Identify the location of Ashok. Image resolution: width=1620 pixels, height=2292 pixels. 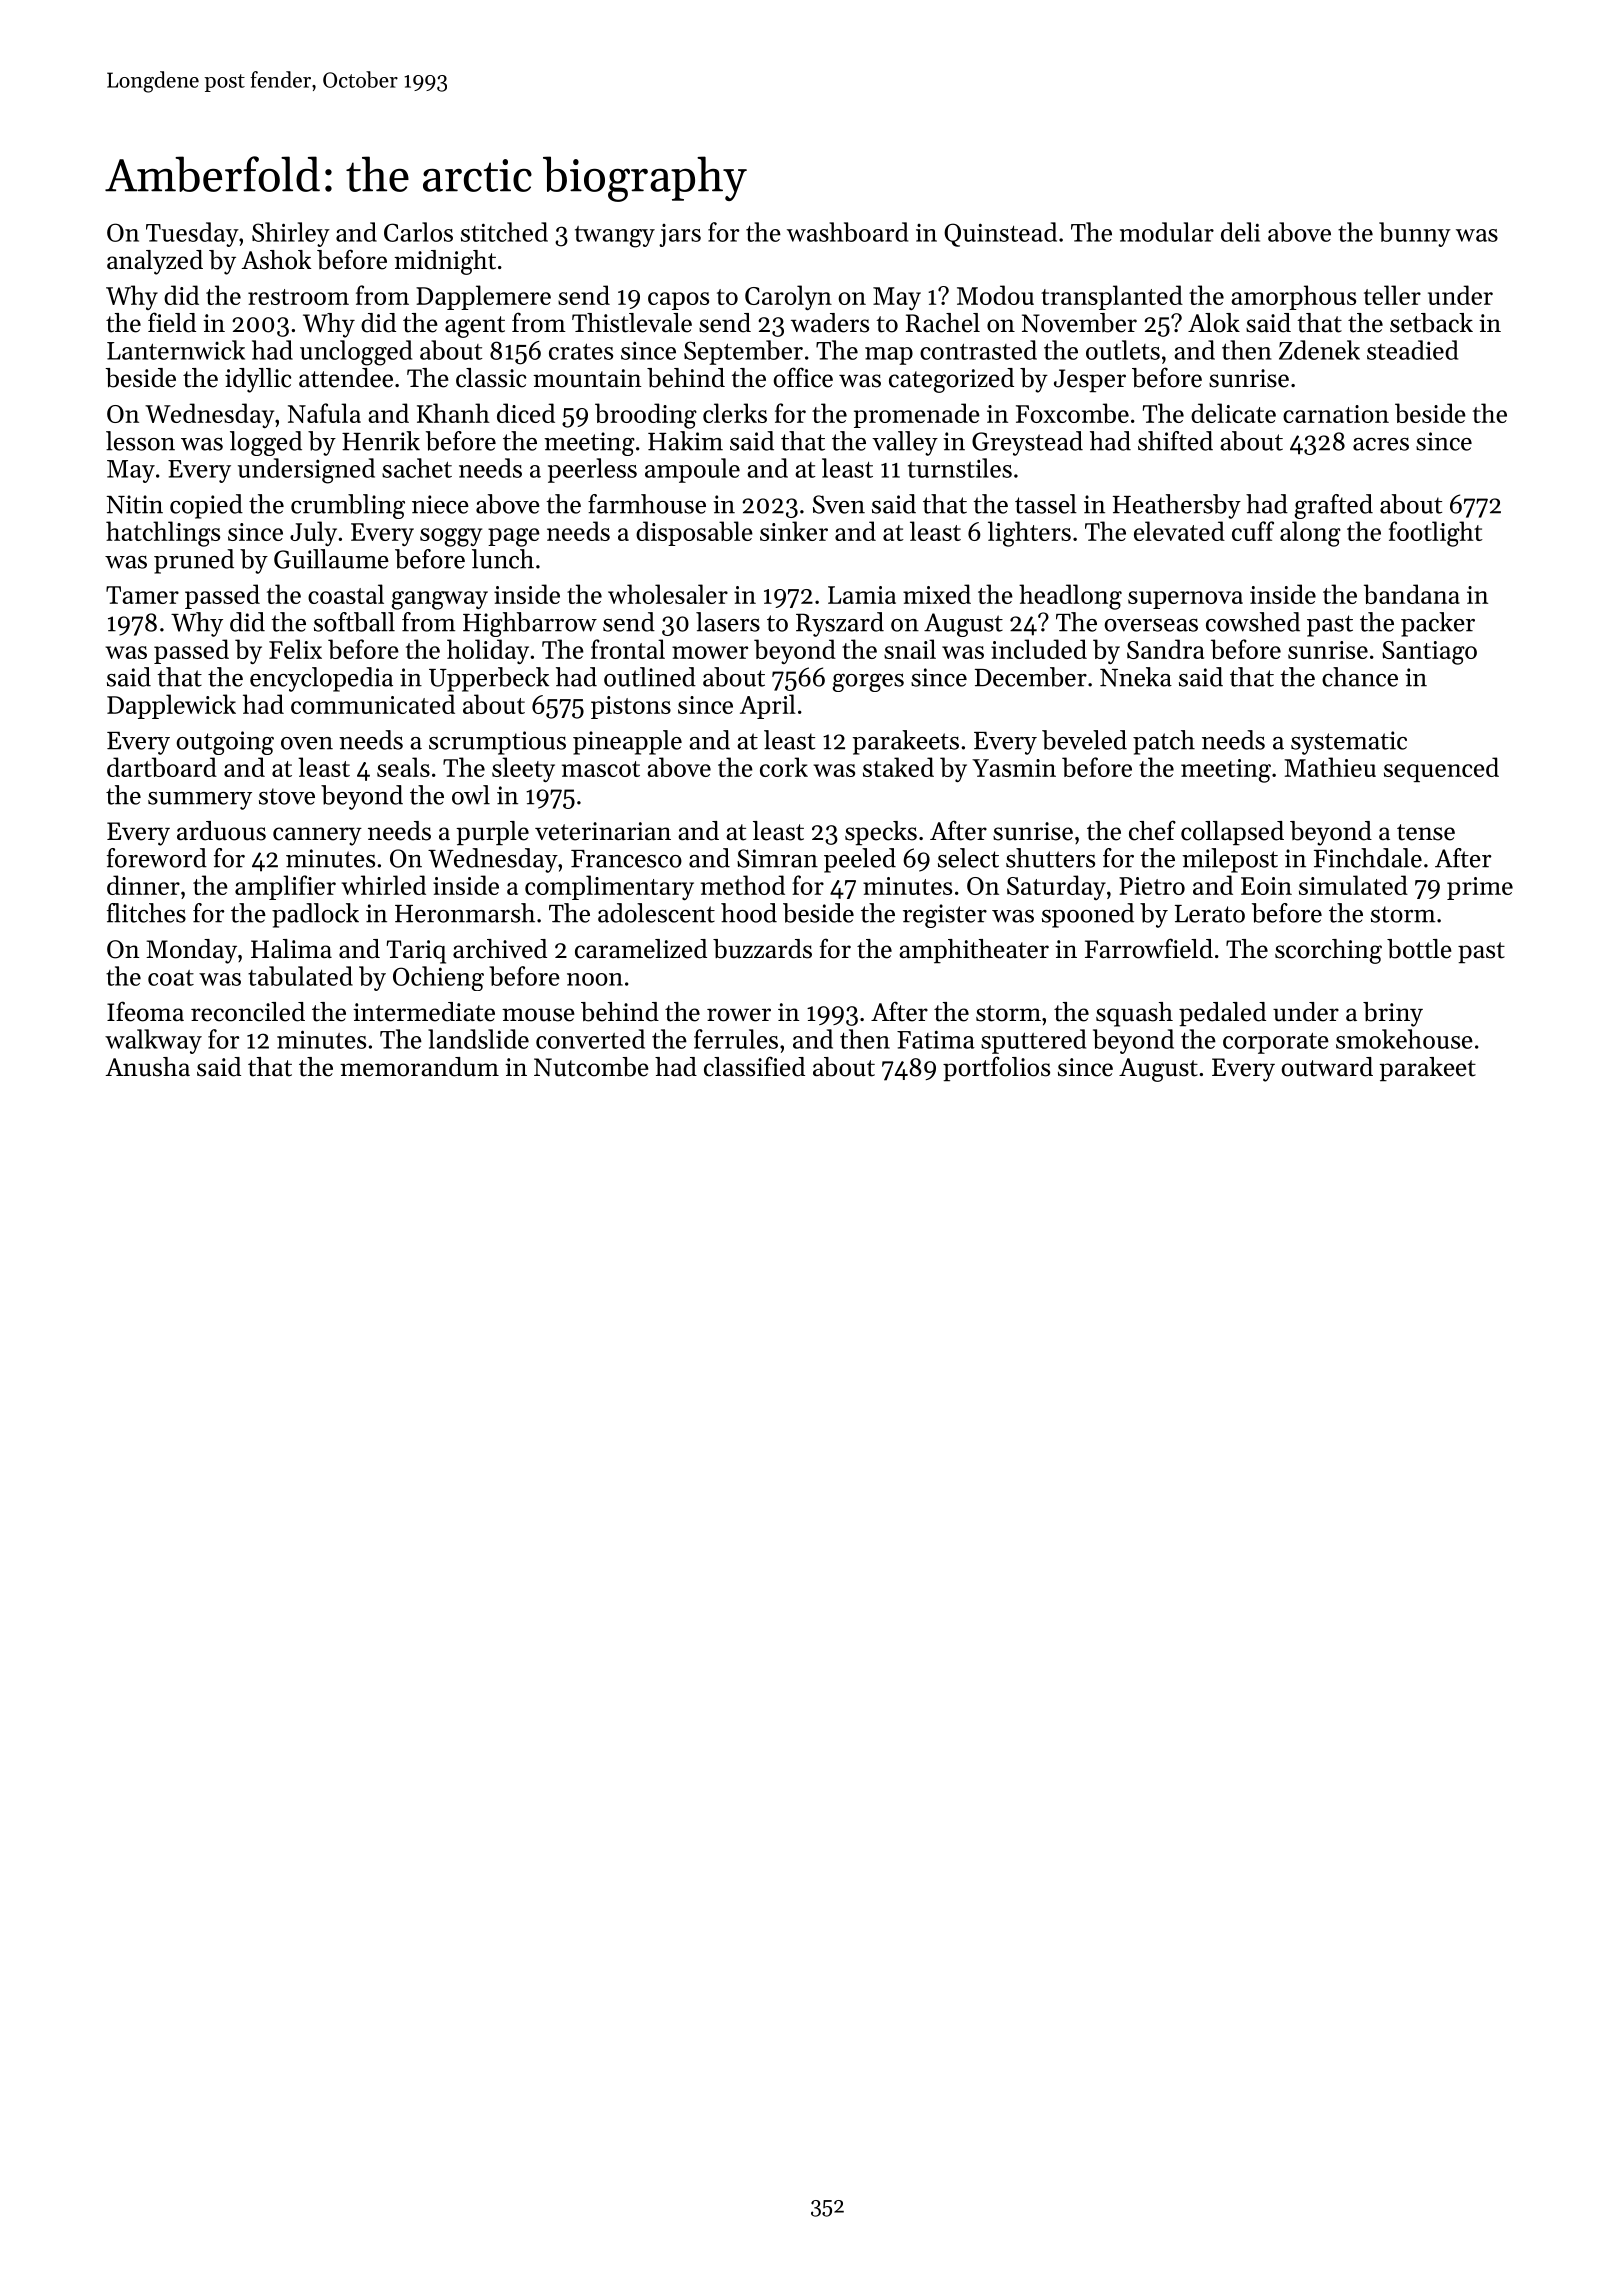
(276, 260).
